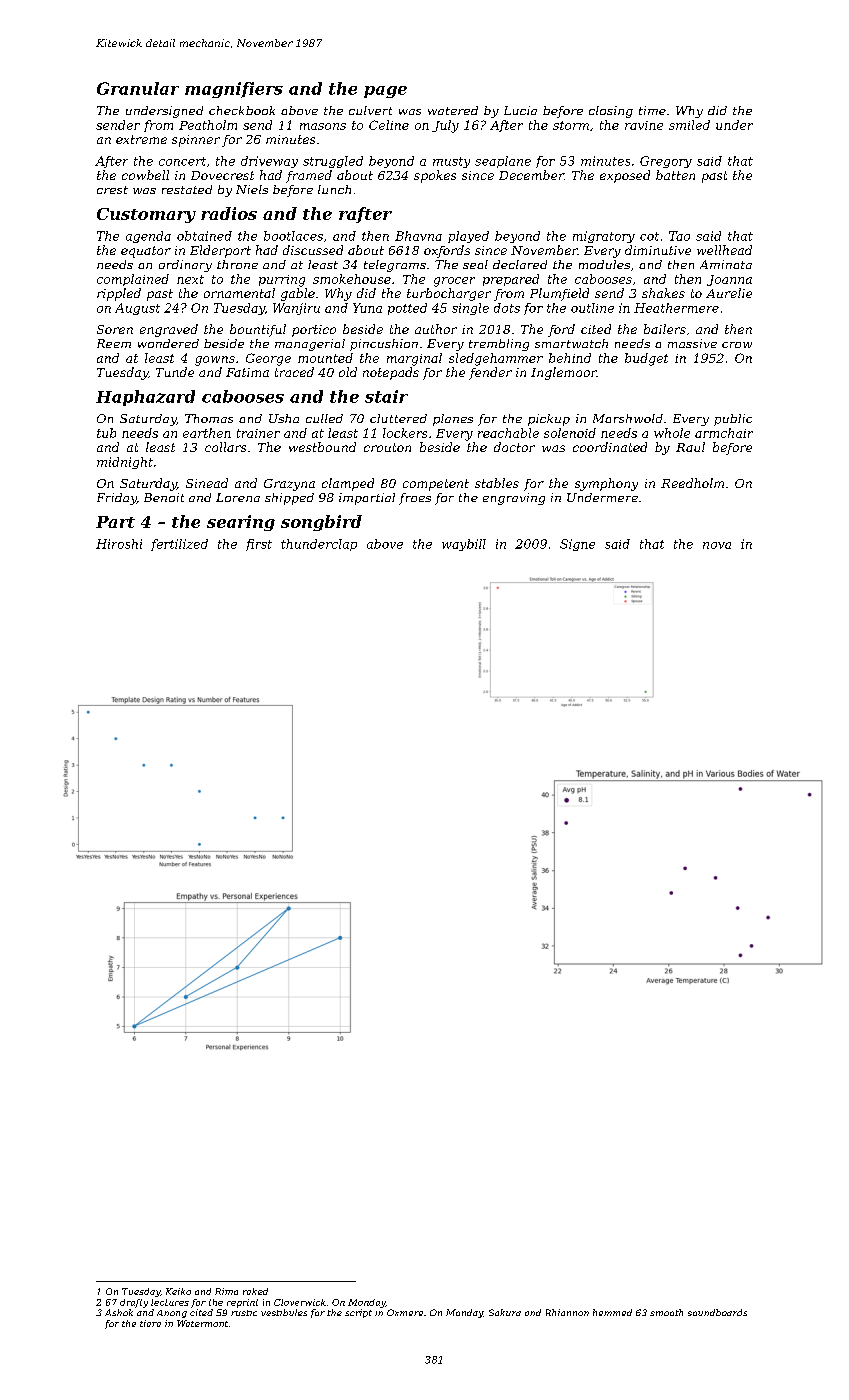  Describe the element at coordinates (652, 110) in the screenshot. I see `time` at that location.
